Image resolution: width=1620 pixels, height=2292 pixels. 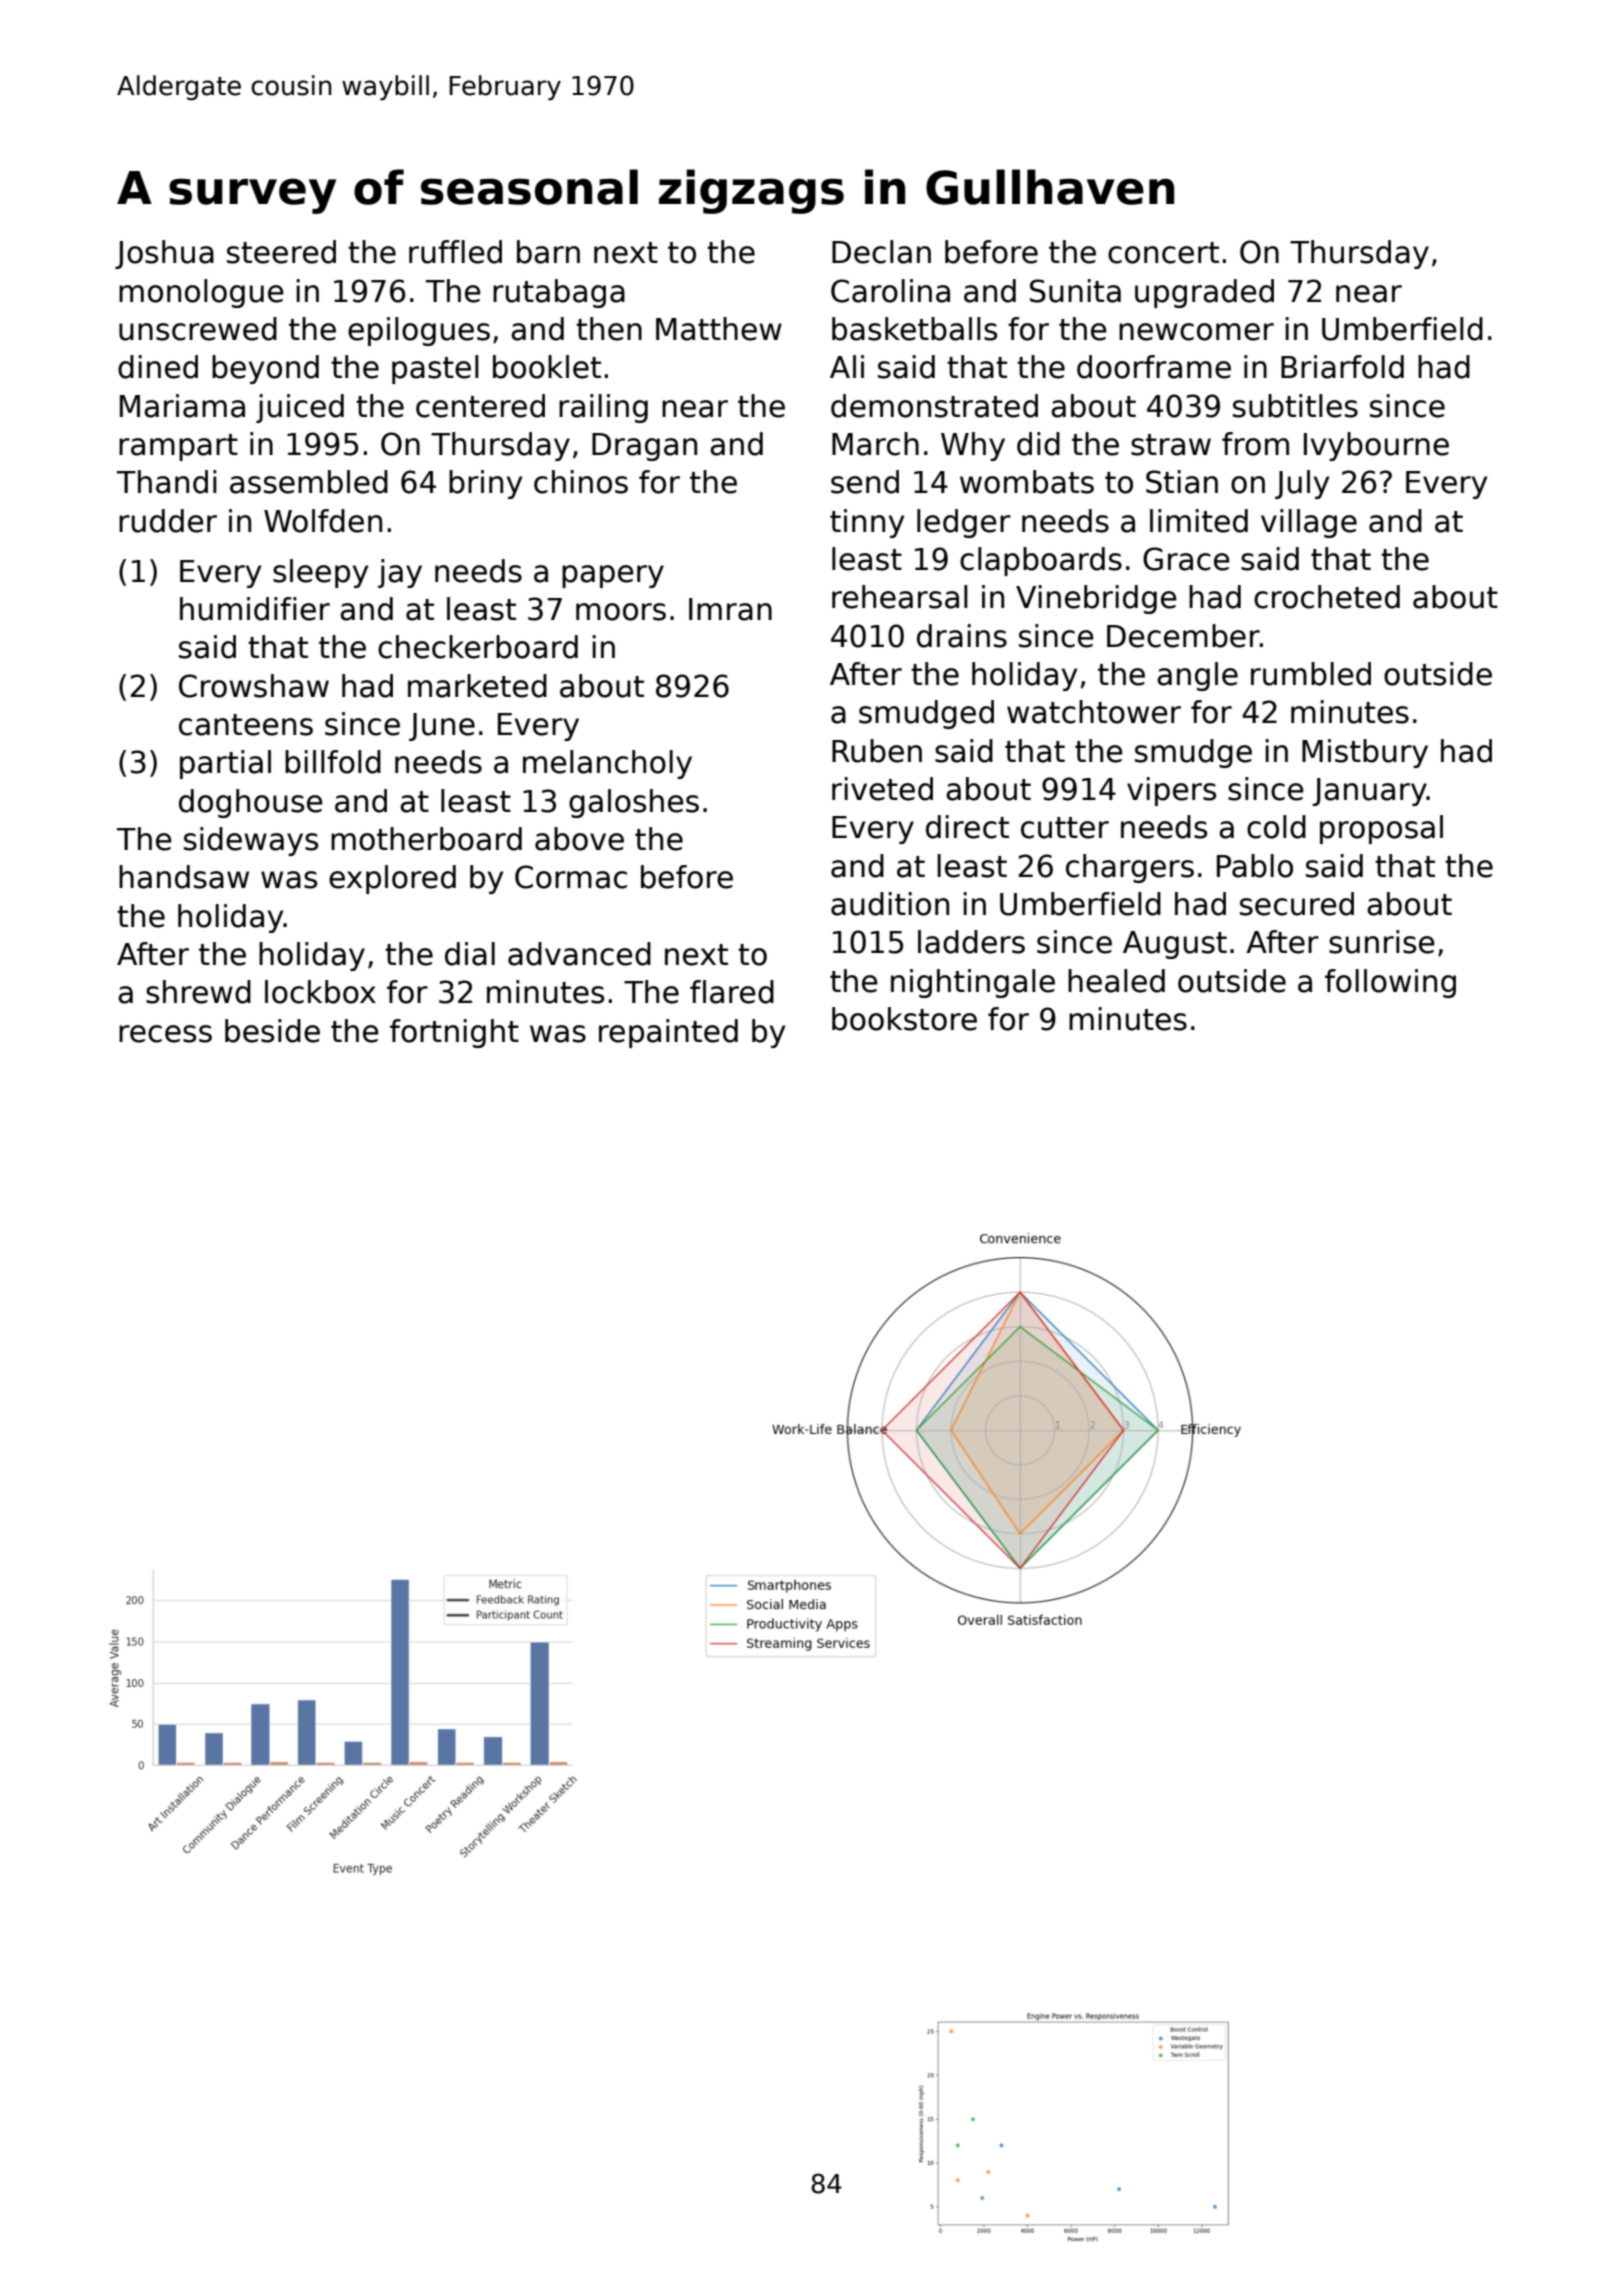 What do you see at coordinates (1204, 293) in the image?
I see `upgraded` at bounding box center [1204, 293].
